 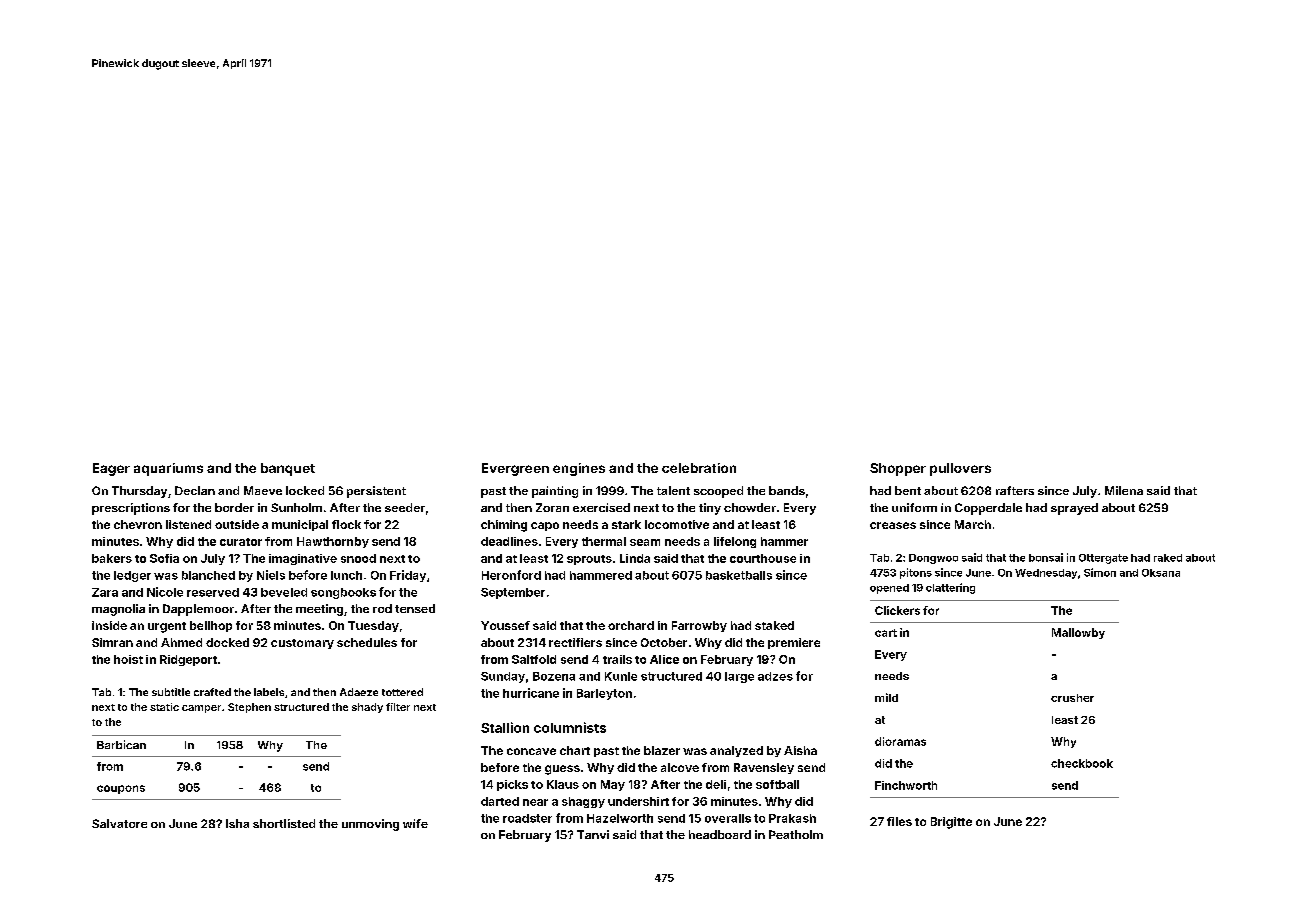 I want to click on columnists, so click(x=570, y=727).
